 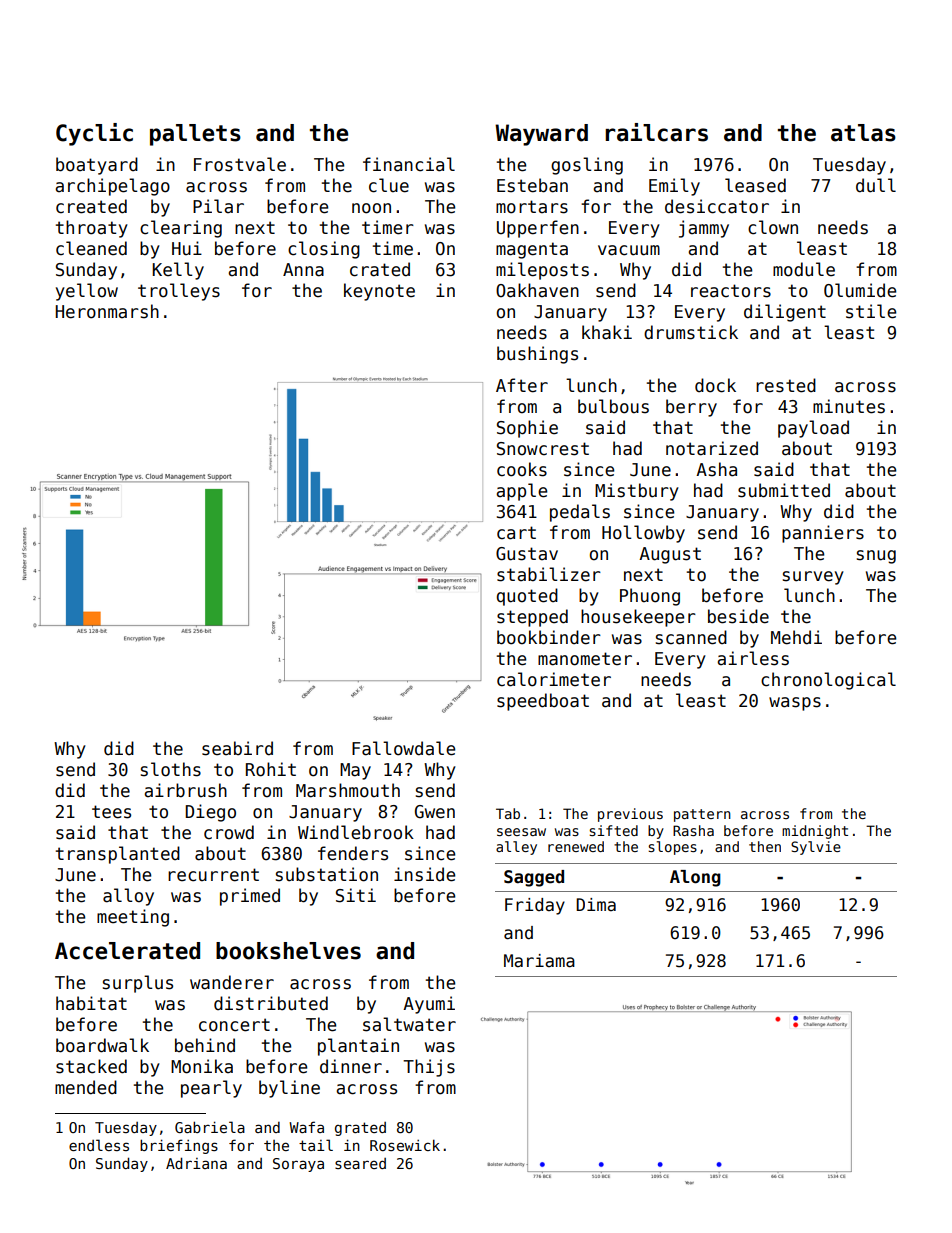 I want to click on pallets, so click(x=195, y=135).
